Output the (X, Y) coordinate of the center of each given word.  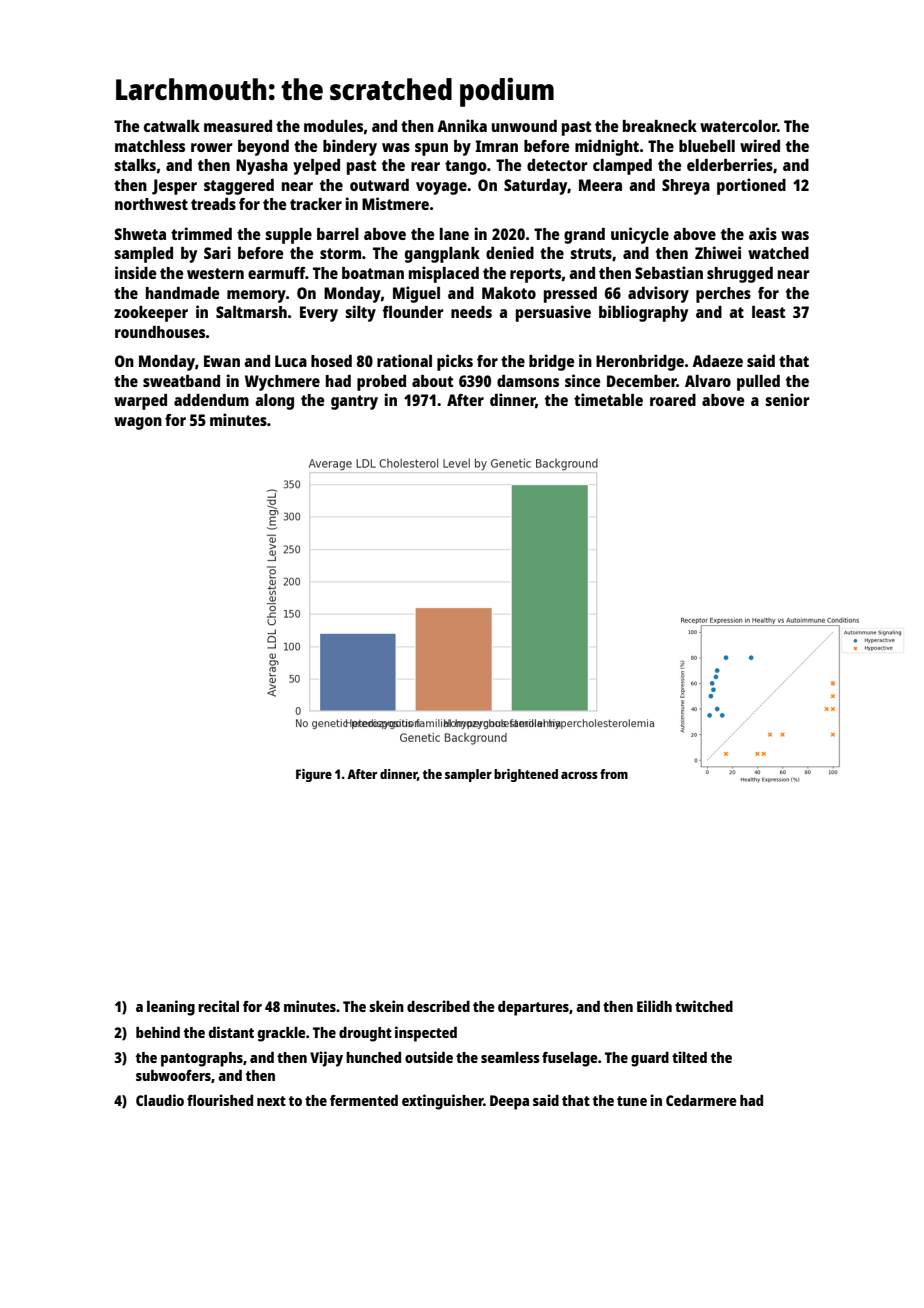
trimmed (201, 233)
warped (140, 402)
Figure (314, 775)
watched (778, 253)
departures (533, 1008)
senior (787, 399)
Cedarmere (701, 1100)
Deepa (509, 1102)
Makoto (509, 293)
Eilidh (654, 1006)
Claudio (160, 1100)
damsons (528, 381)
